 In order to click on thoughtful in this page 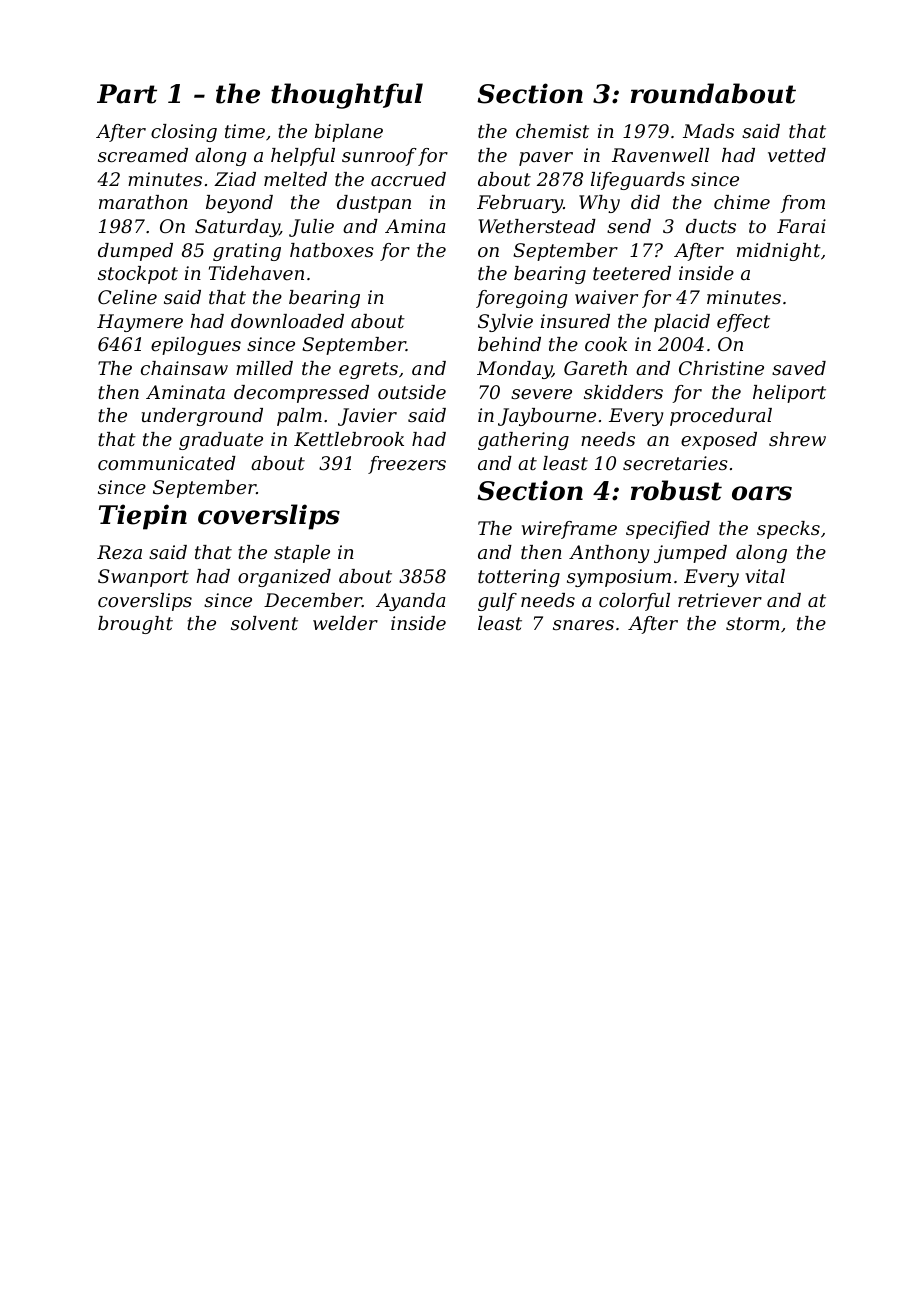, I will do `click(347, 96)`.
